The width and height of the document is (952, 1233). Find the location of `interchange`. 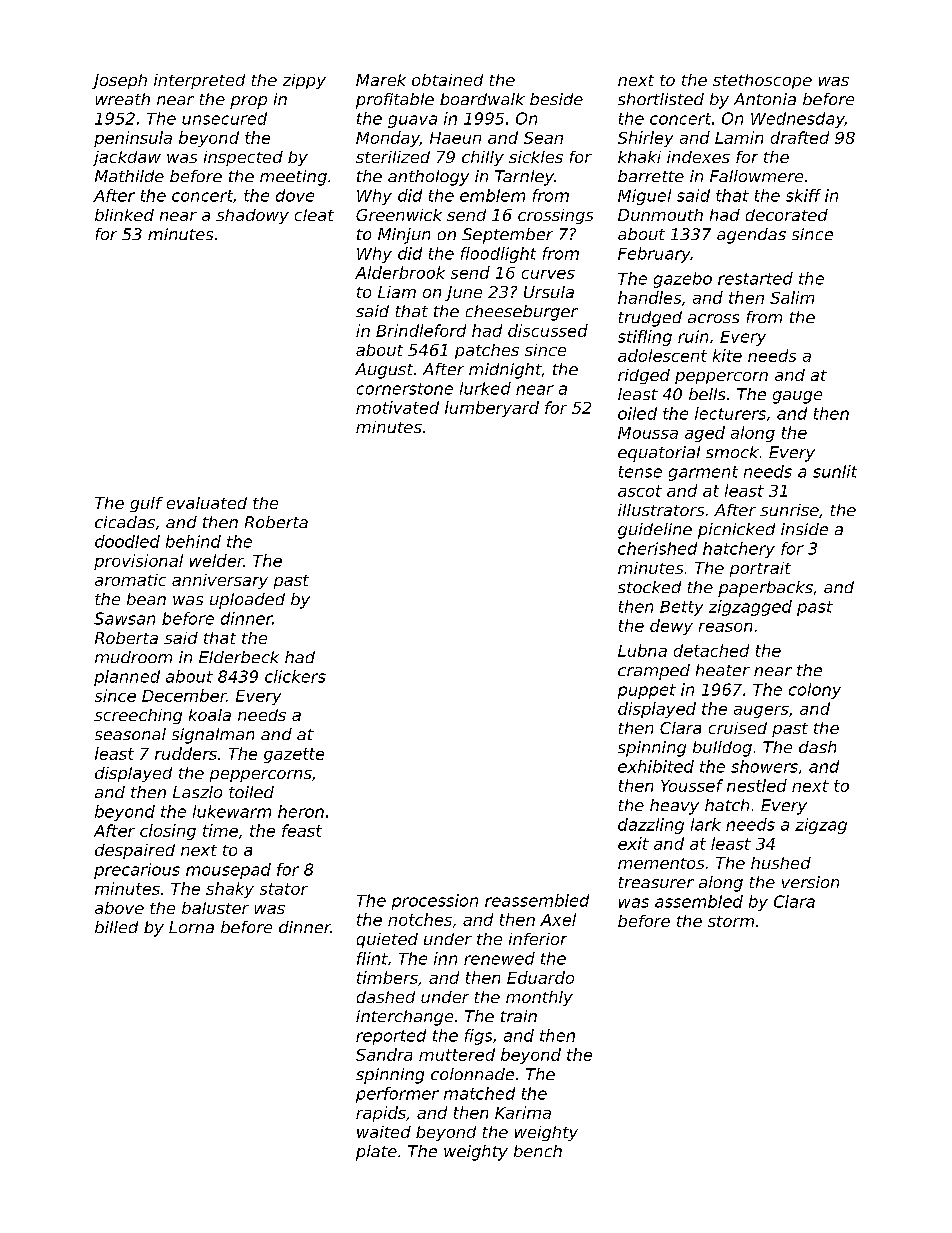

interchange is located at coordinates (404, 1018).
